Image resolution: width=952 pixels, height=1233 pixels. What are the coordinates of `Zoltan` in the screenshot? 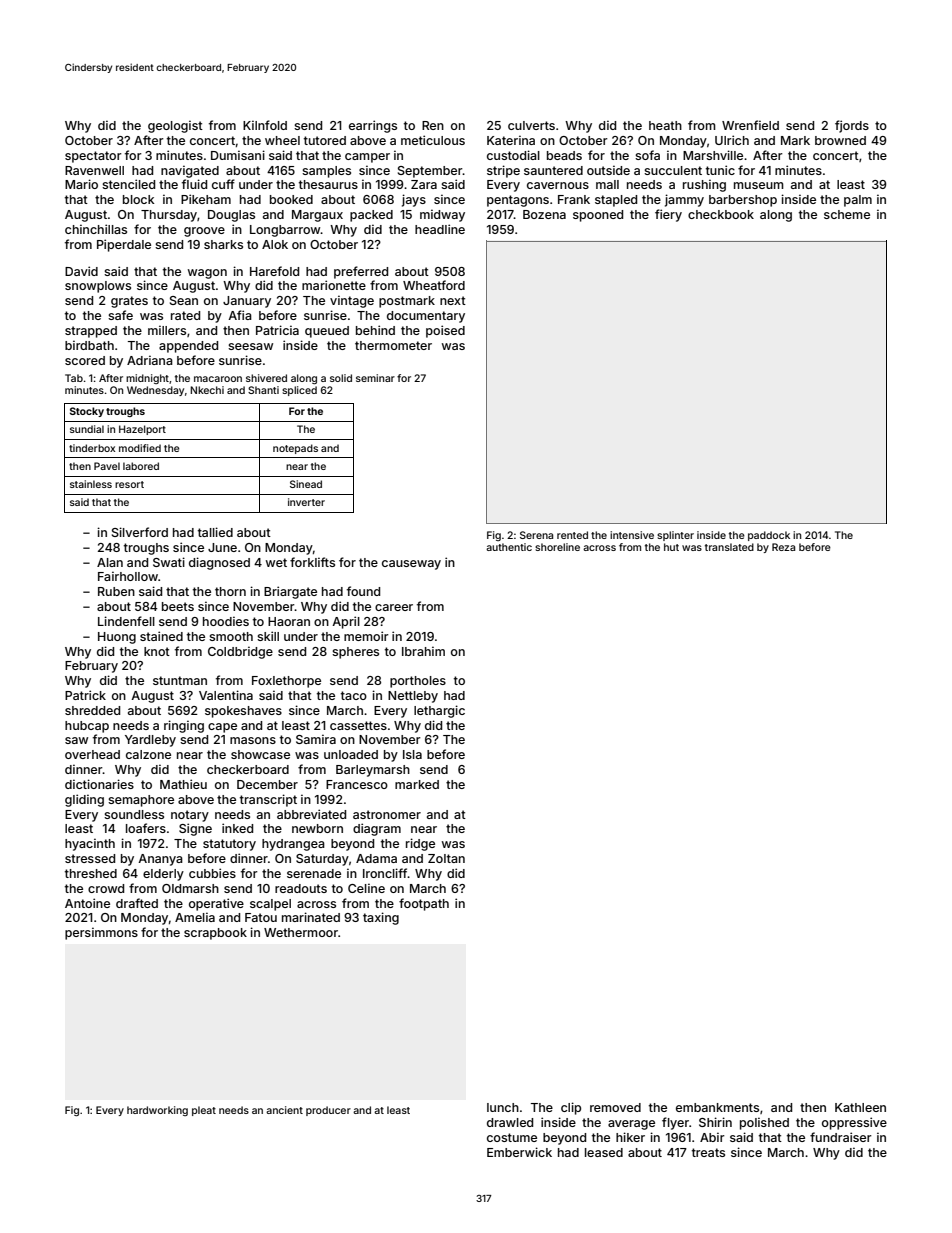 It's located at (446, 858).
